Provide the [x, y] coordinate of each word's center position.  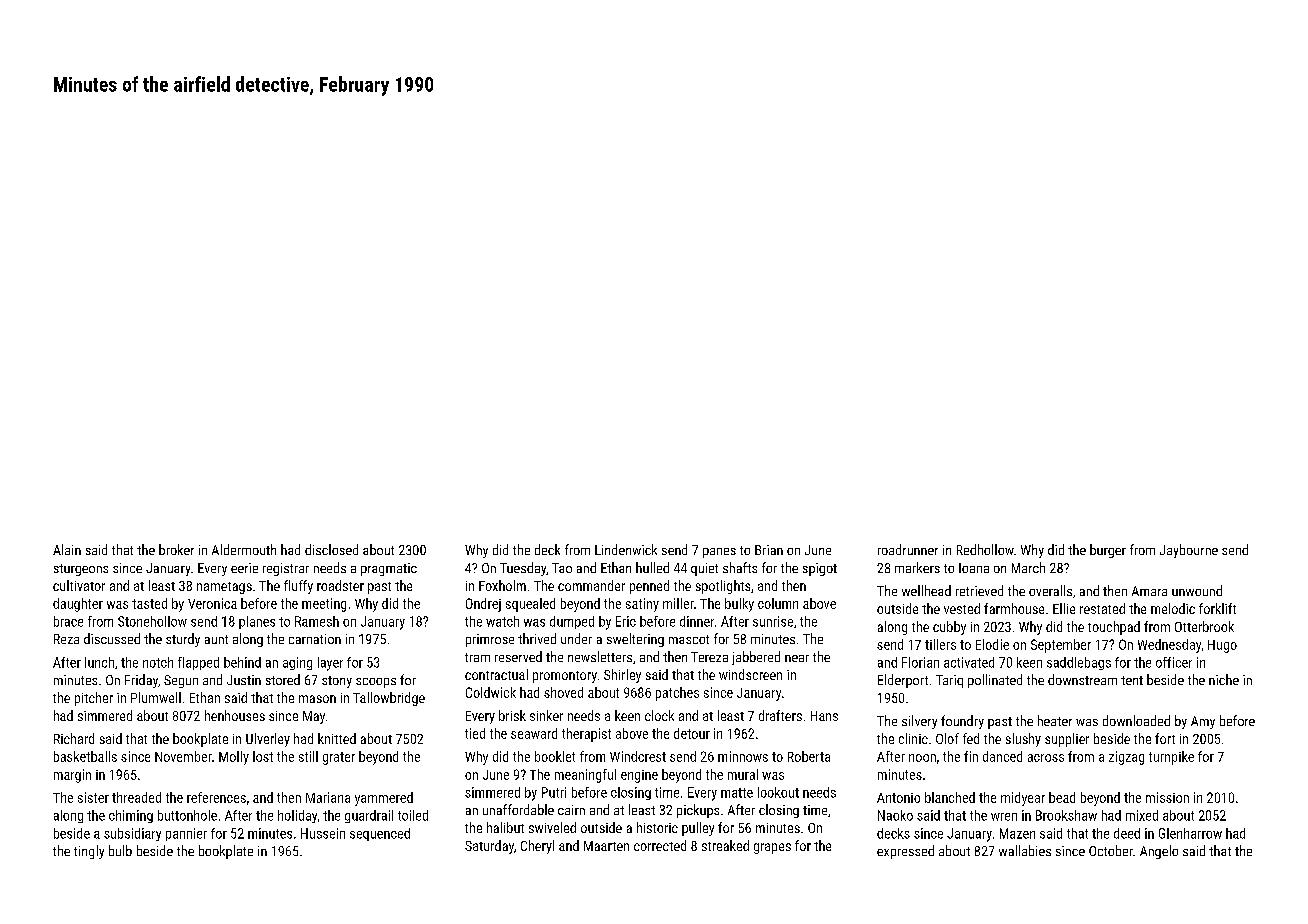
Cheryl [537, 847]
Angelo [1159, 852]
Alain [67, 549]
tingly [89, 852]
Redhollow [985, 549]
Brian [769, 550]
